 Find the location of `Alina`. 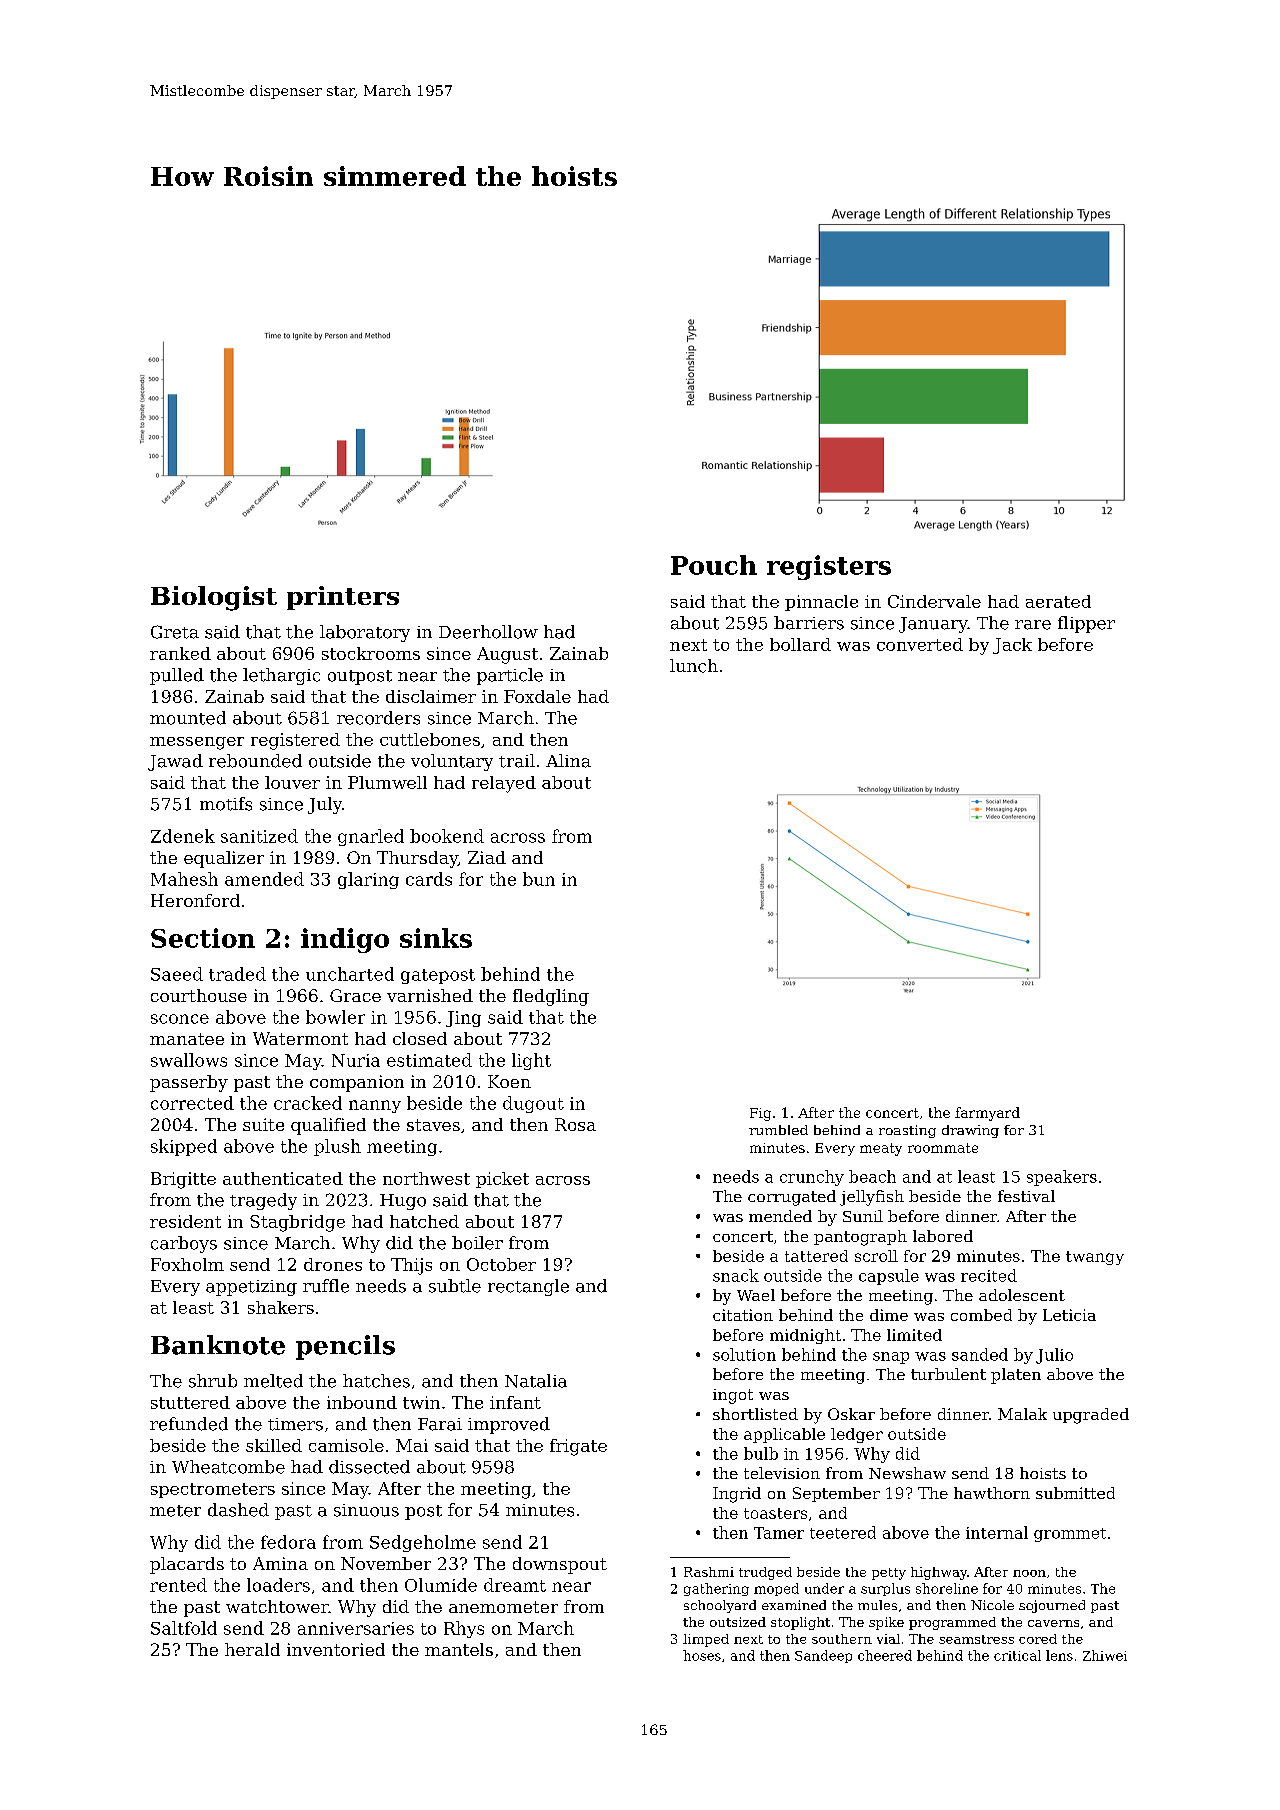

Alina is located at coordinates (568, 761).
